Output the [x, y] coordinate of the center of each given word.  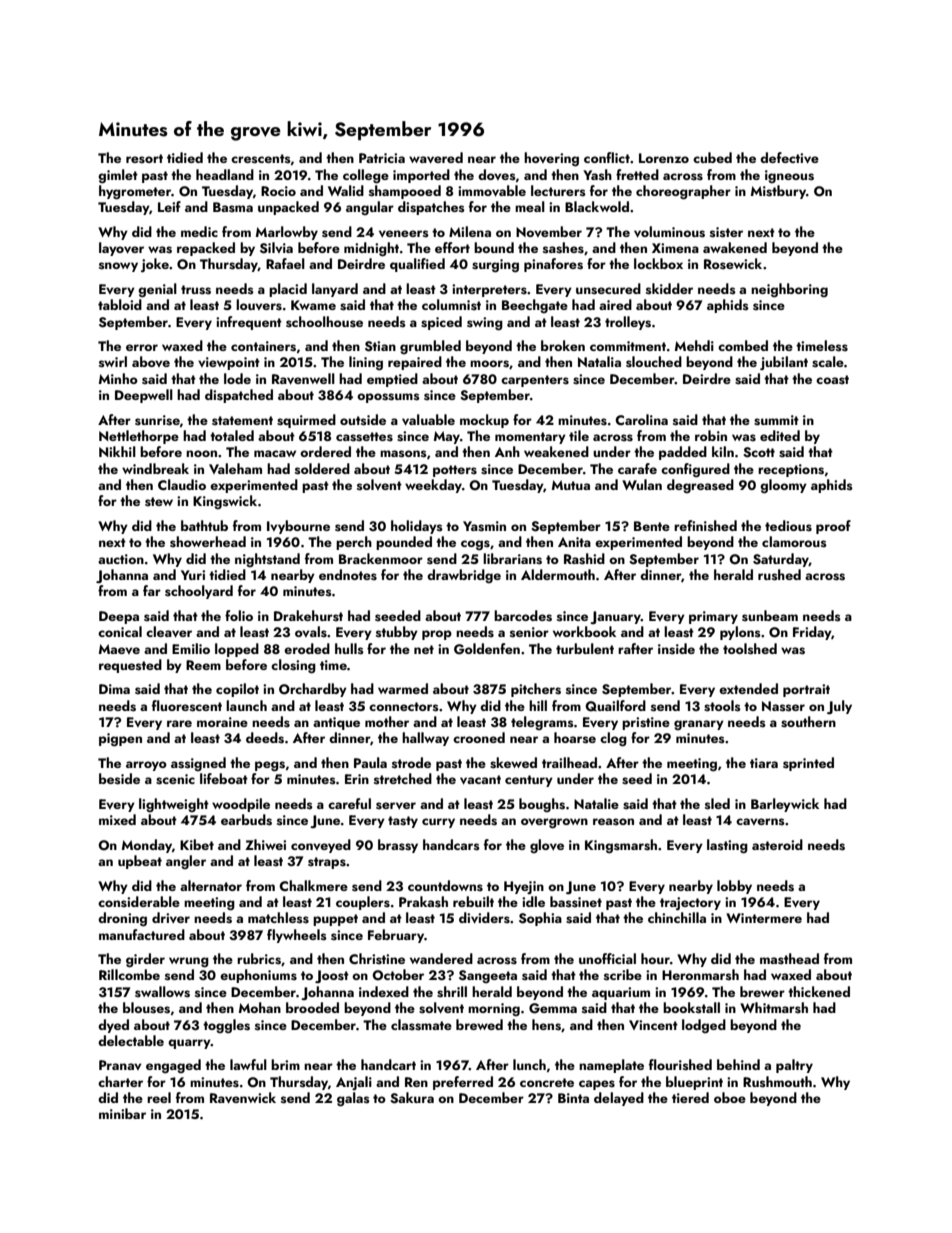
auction [121, 559]
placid [288, 290]
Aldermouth [558, 574]
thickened [819, 991]
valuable [428, 420]
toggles [226, 1026]
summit [776, 420]
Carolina [641, 419]
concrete [547, 1082]
